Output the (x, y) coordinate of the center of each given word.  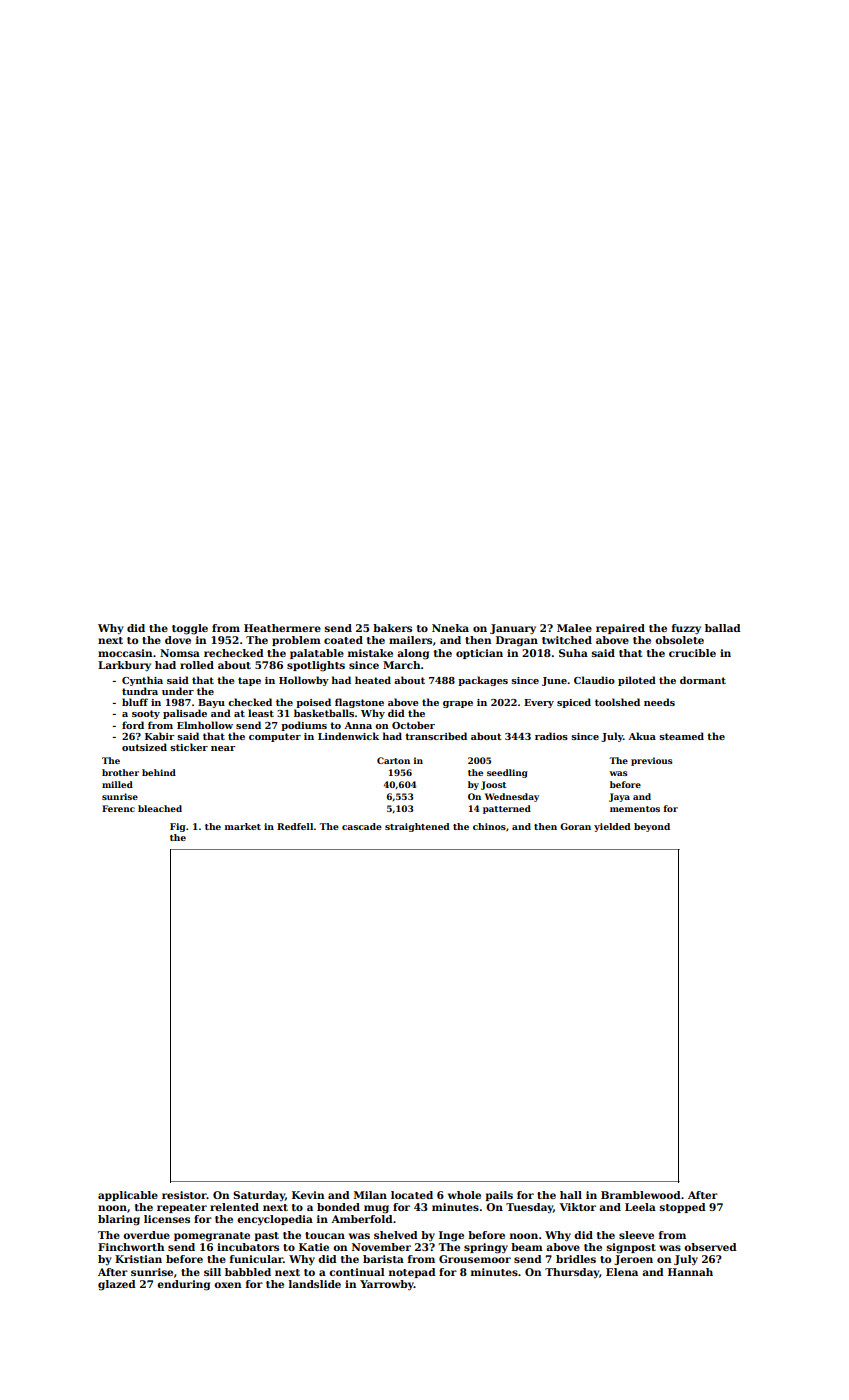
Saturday (259, 1196)
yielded (612, 827)
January (513, 629)
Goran (575, 826)
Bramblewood (641, 1195)
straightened (417, 827)
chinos (489, 826)
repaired (620, 629)
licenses (167, 1219)
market (243, 826)
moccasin (125, 653)
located (412, 1195)
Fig (178, 827)
